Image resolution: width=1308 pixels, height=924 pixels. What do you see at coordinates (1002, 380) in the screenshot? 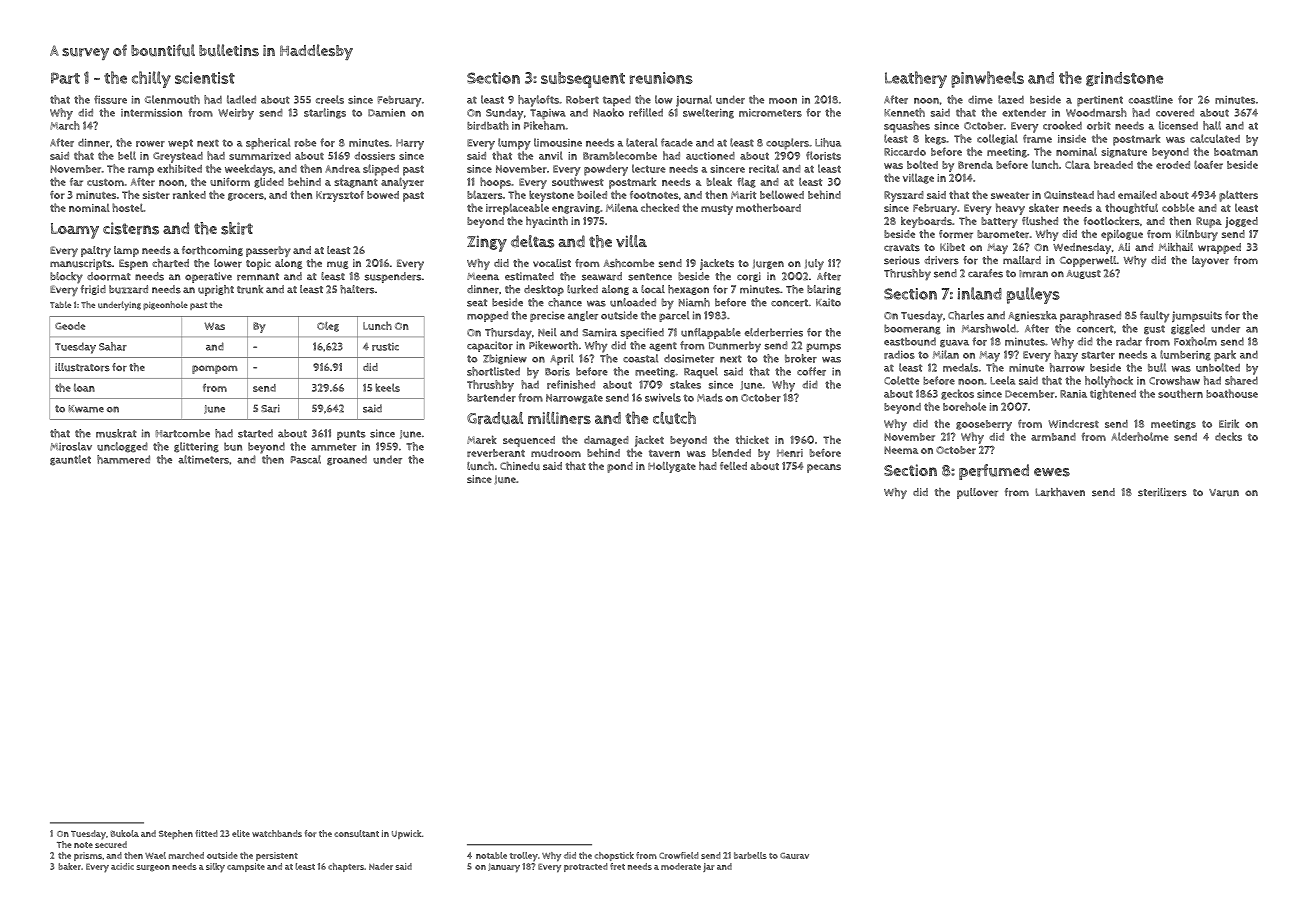
I see `Leela` at bounding box center [1002, 380].
